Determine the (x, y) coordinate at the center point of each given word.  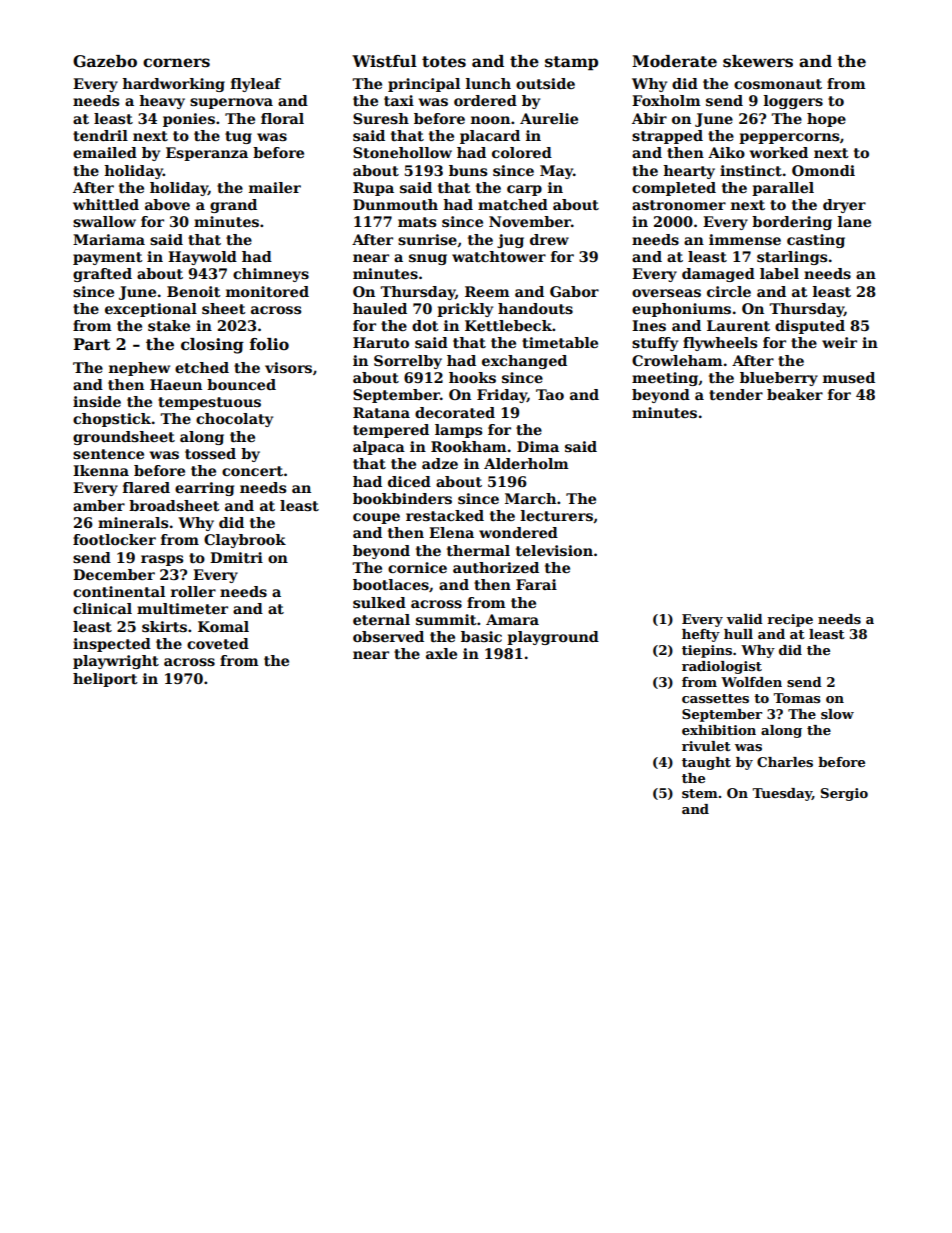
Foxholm (666, 100)
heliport (105, 680)
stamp (571, 63)
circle (729, 291)
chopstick (112, 420)
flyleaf (256, 85)
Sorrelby (408, 362)
